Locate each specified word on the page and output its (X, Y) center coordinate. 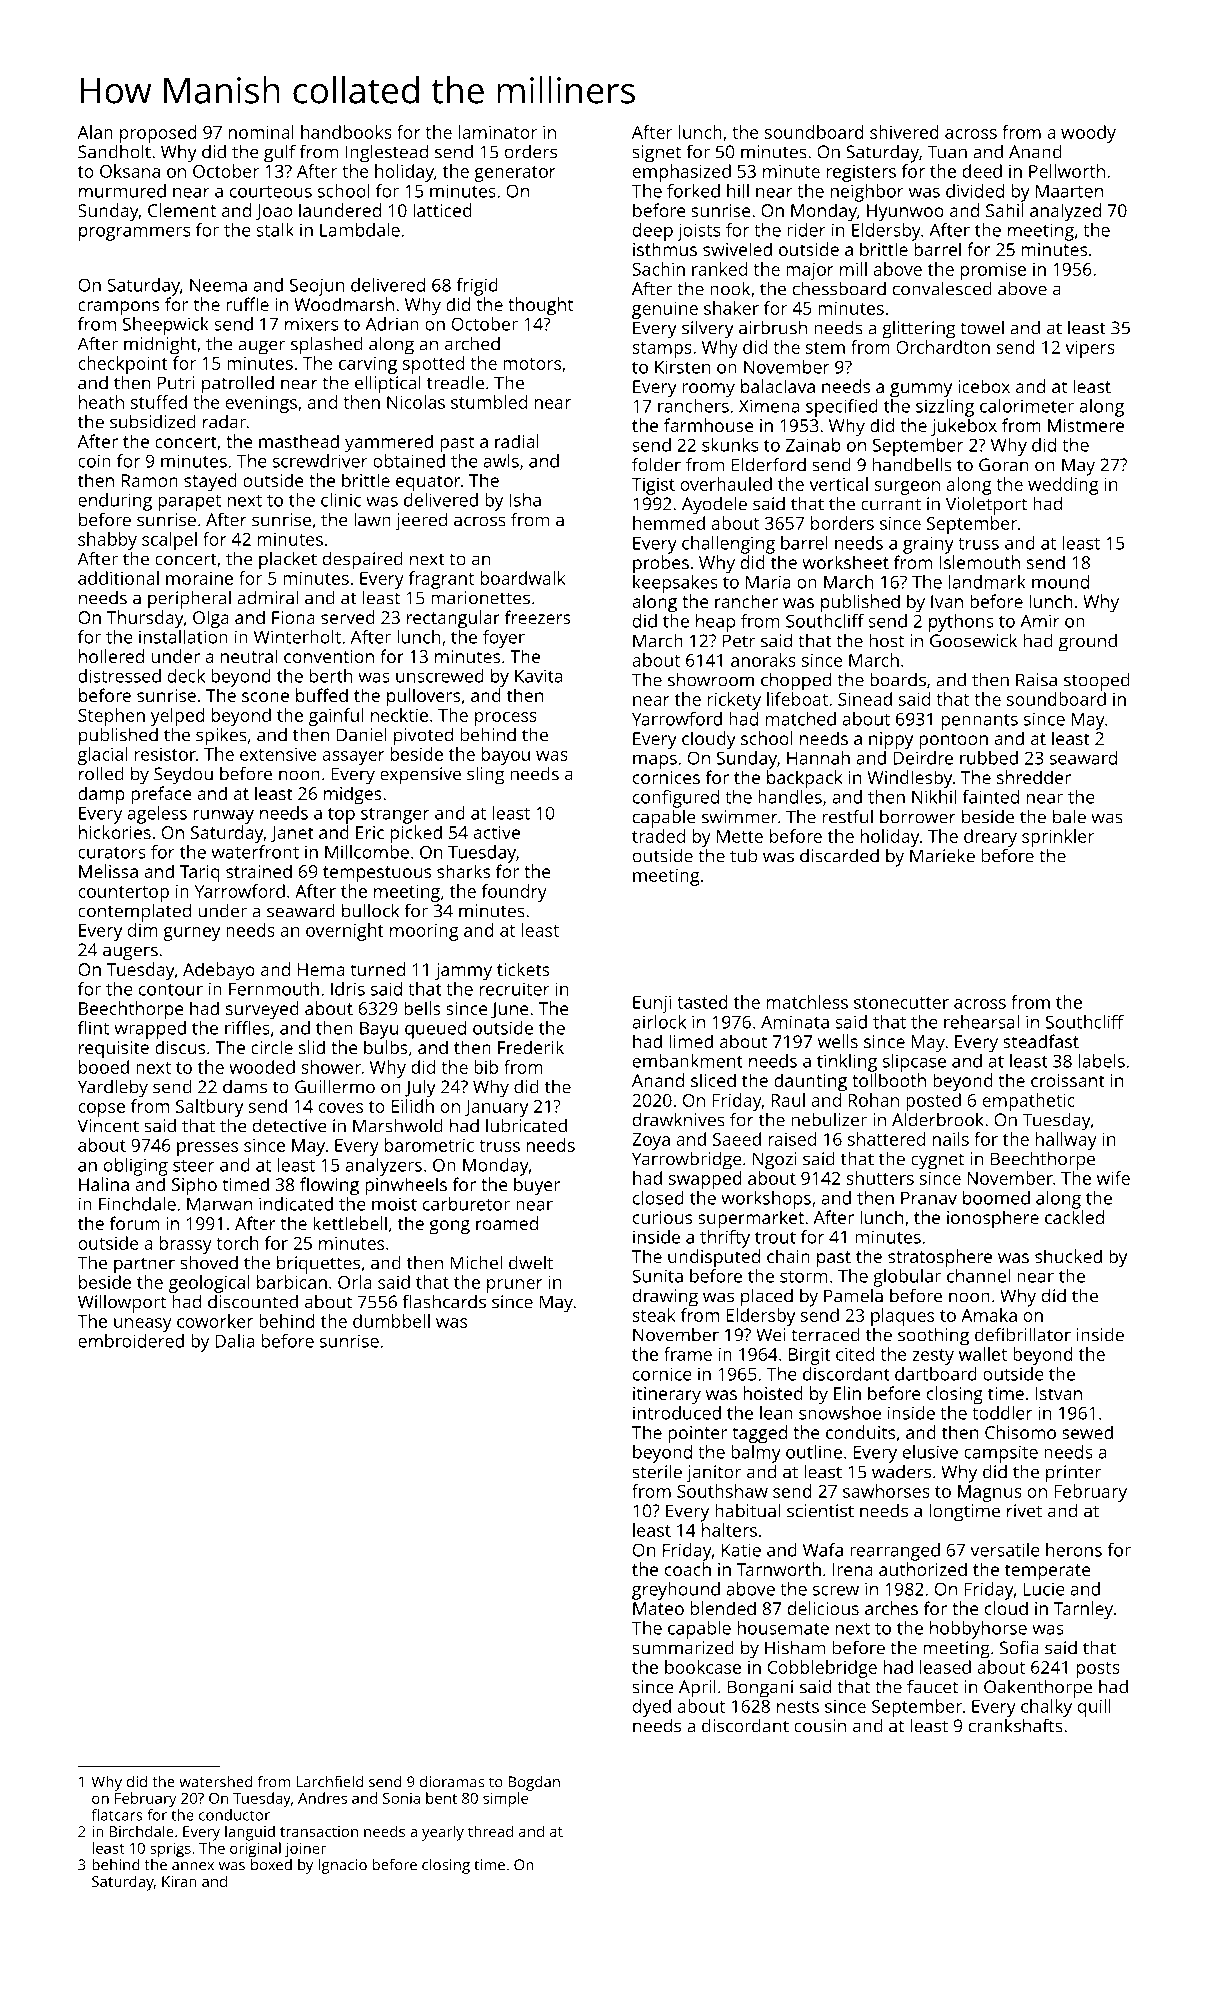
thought (540, 306)
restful (848, 816)
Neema (218, 285)
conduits (860, 1432)
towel (982, 328)
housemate (783, 1628)
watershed (215, 1782)
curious (662, 1217)
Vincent (108, 1126)
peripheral (189, 599)
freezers (538, 617)
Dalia (234, 1341)
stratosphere (940, 1258)
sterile (657, 1471)
